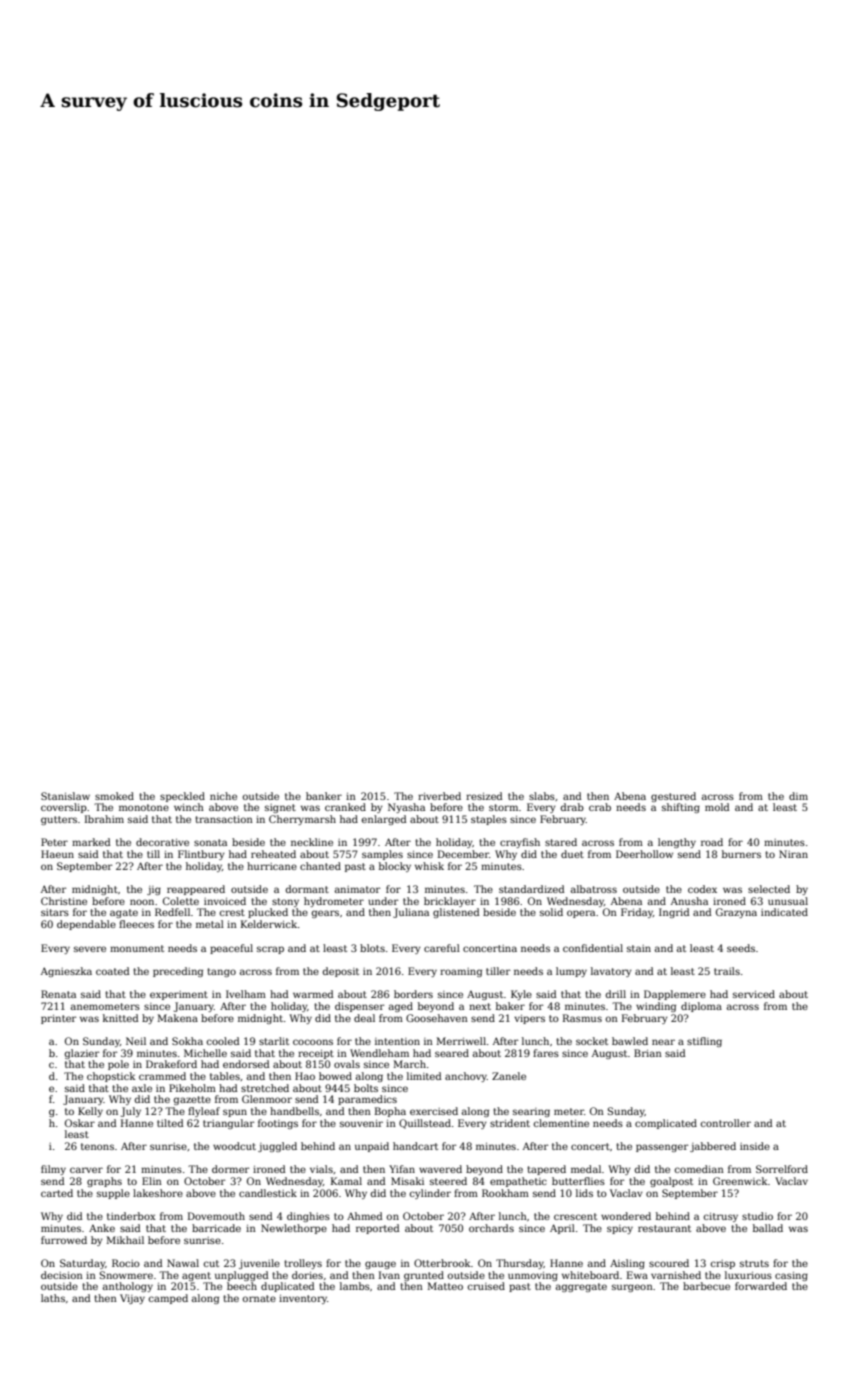 This document has width=849, height=1400. What do you see at coordinates (442, 948) in the document?
I see `careful` at bounding box center [442, 948].
